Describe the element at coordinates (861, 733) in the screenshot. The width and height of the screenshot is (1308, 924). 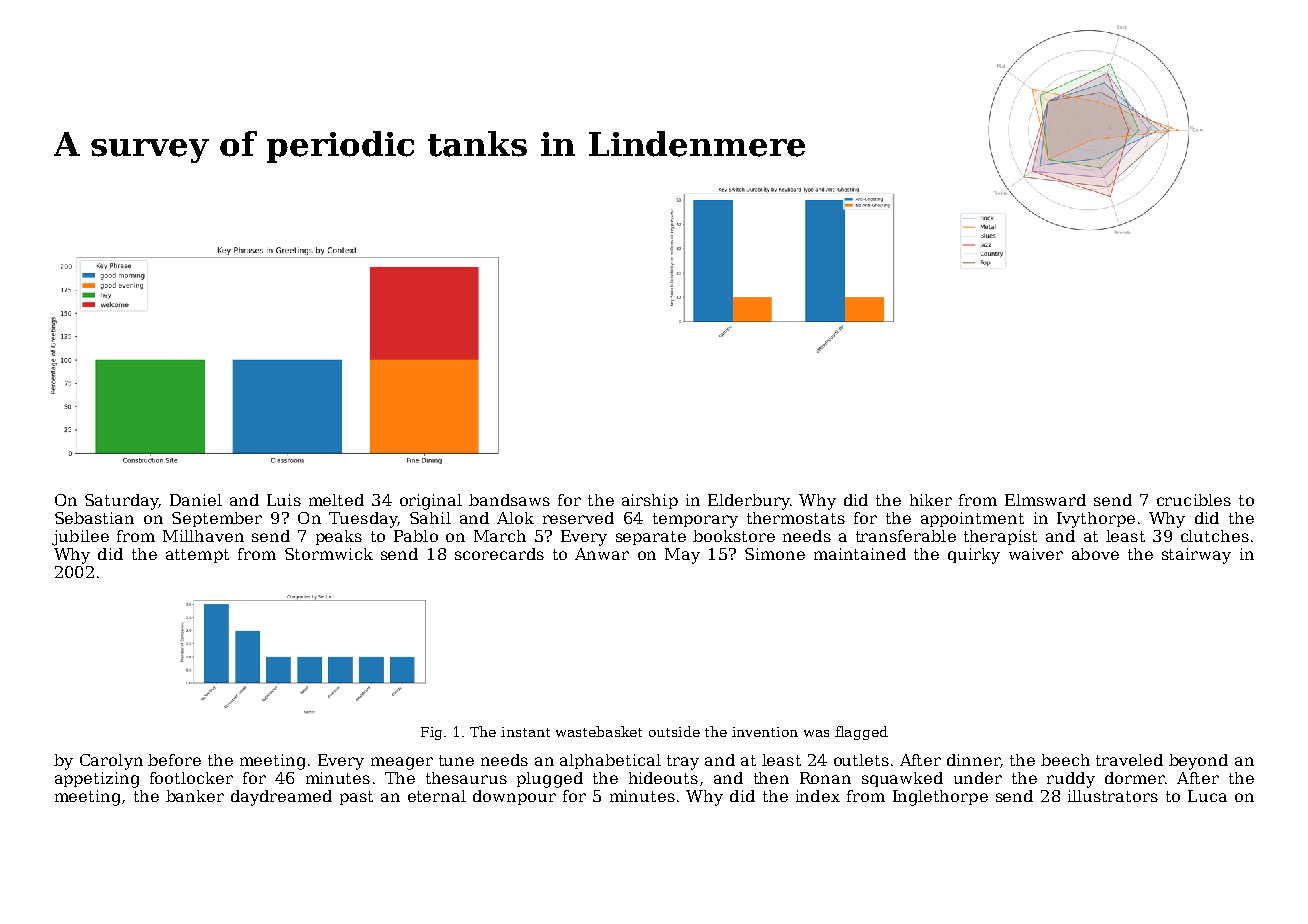
I see `flagged` at that location.
